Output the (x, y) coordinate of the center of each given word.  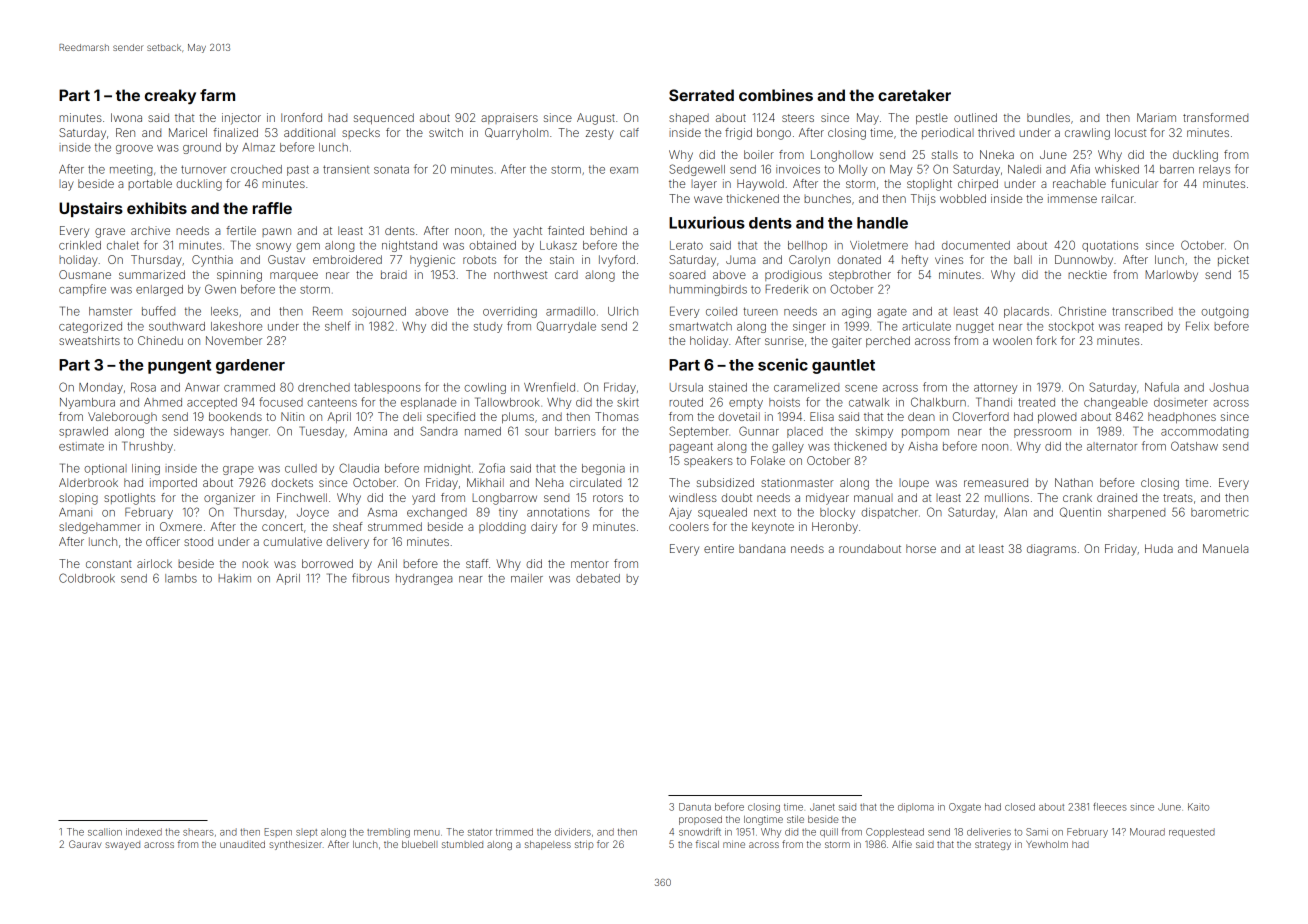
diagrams (1051, 550)
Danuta (695, 807)
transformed (1215, 117)
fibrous (370, 578)
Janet (822, 807)
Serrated (701, 95)
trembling (388, 833)
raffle (272, 208)
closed (1020, 807)
